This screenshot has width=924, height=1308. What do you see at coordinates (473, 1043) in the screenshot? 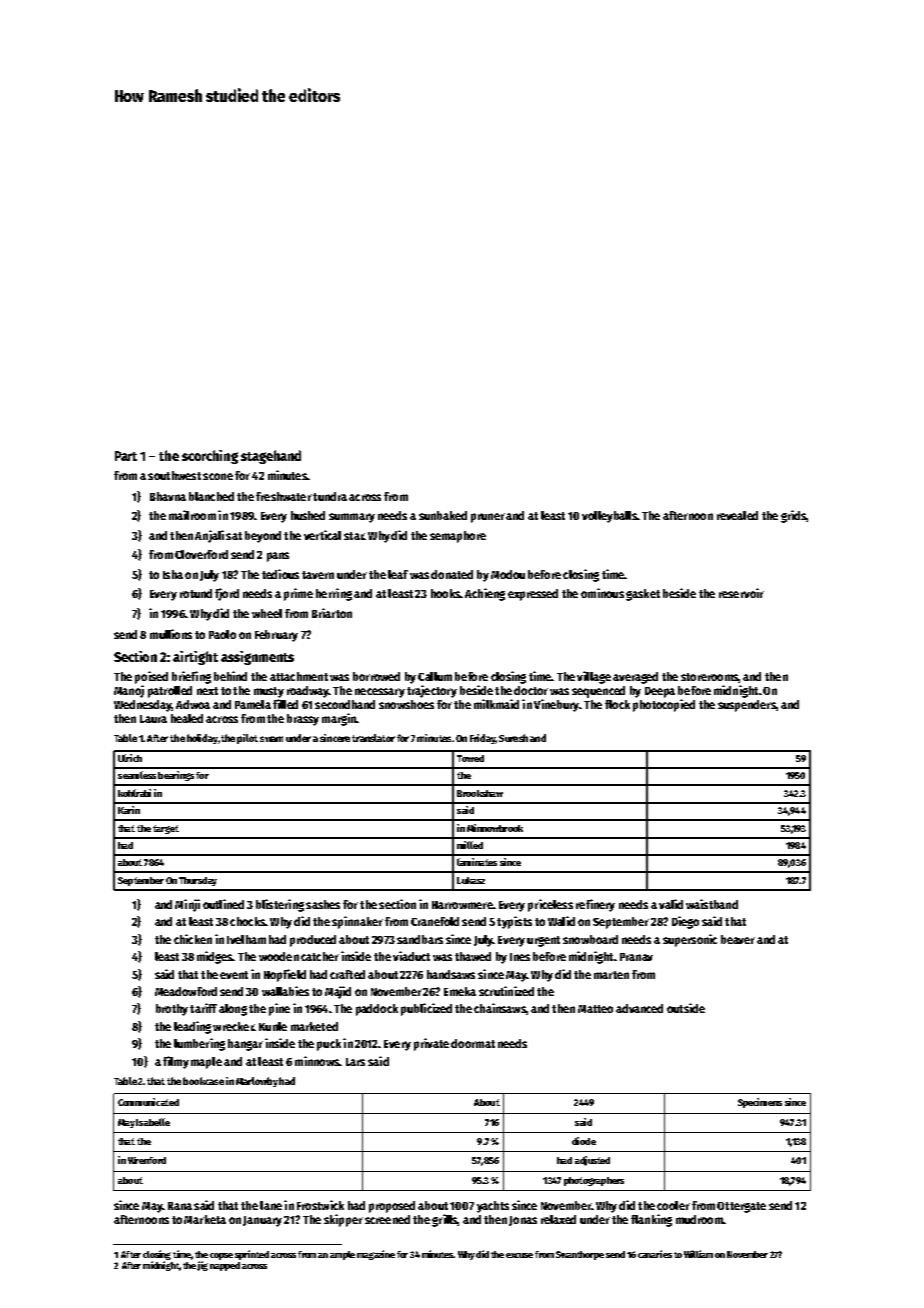
I see `doormat` at bounding box center [473, 1043].
